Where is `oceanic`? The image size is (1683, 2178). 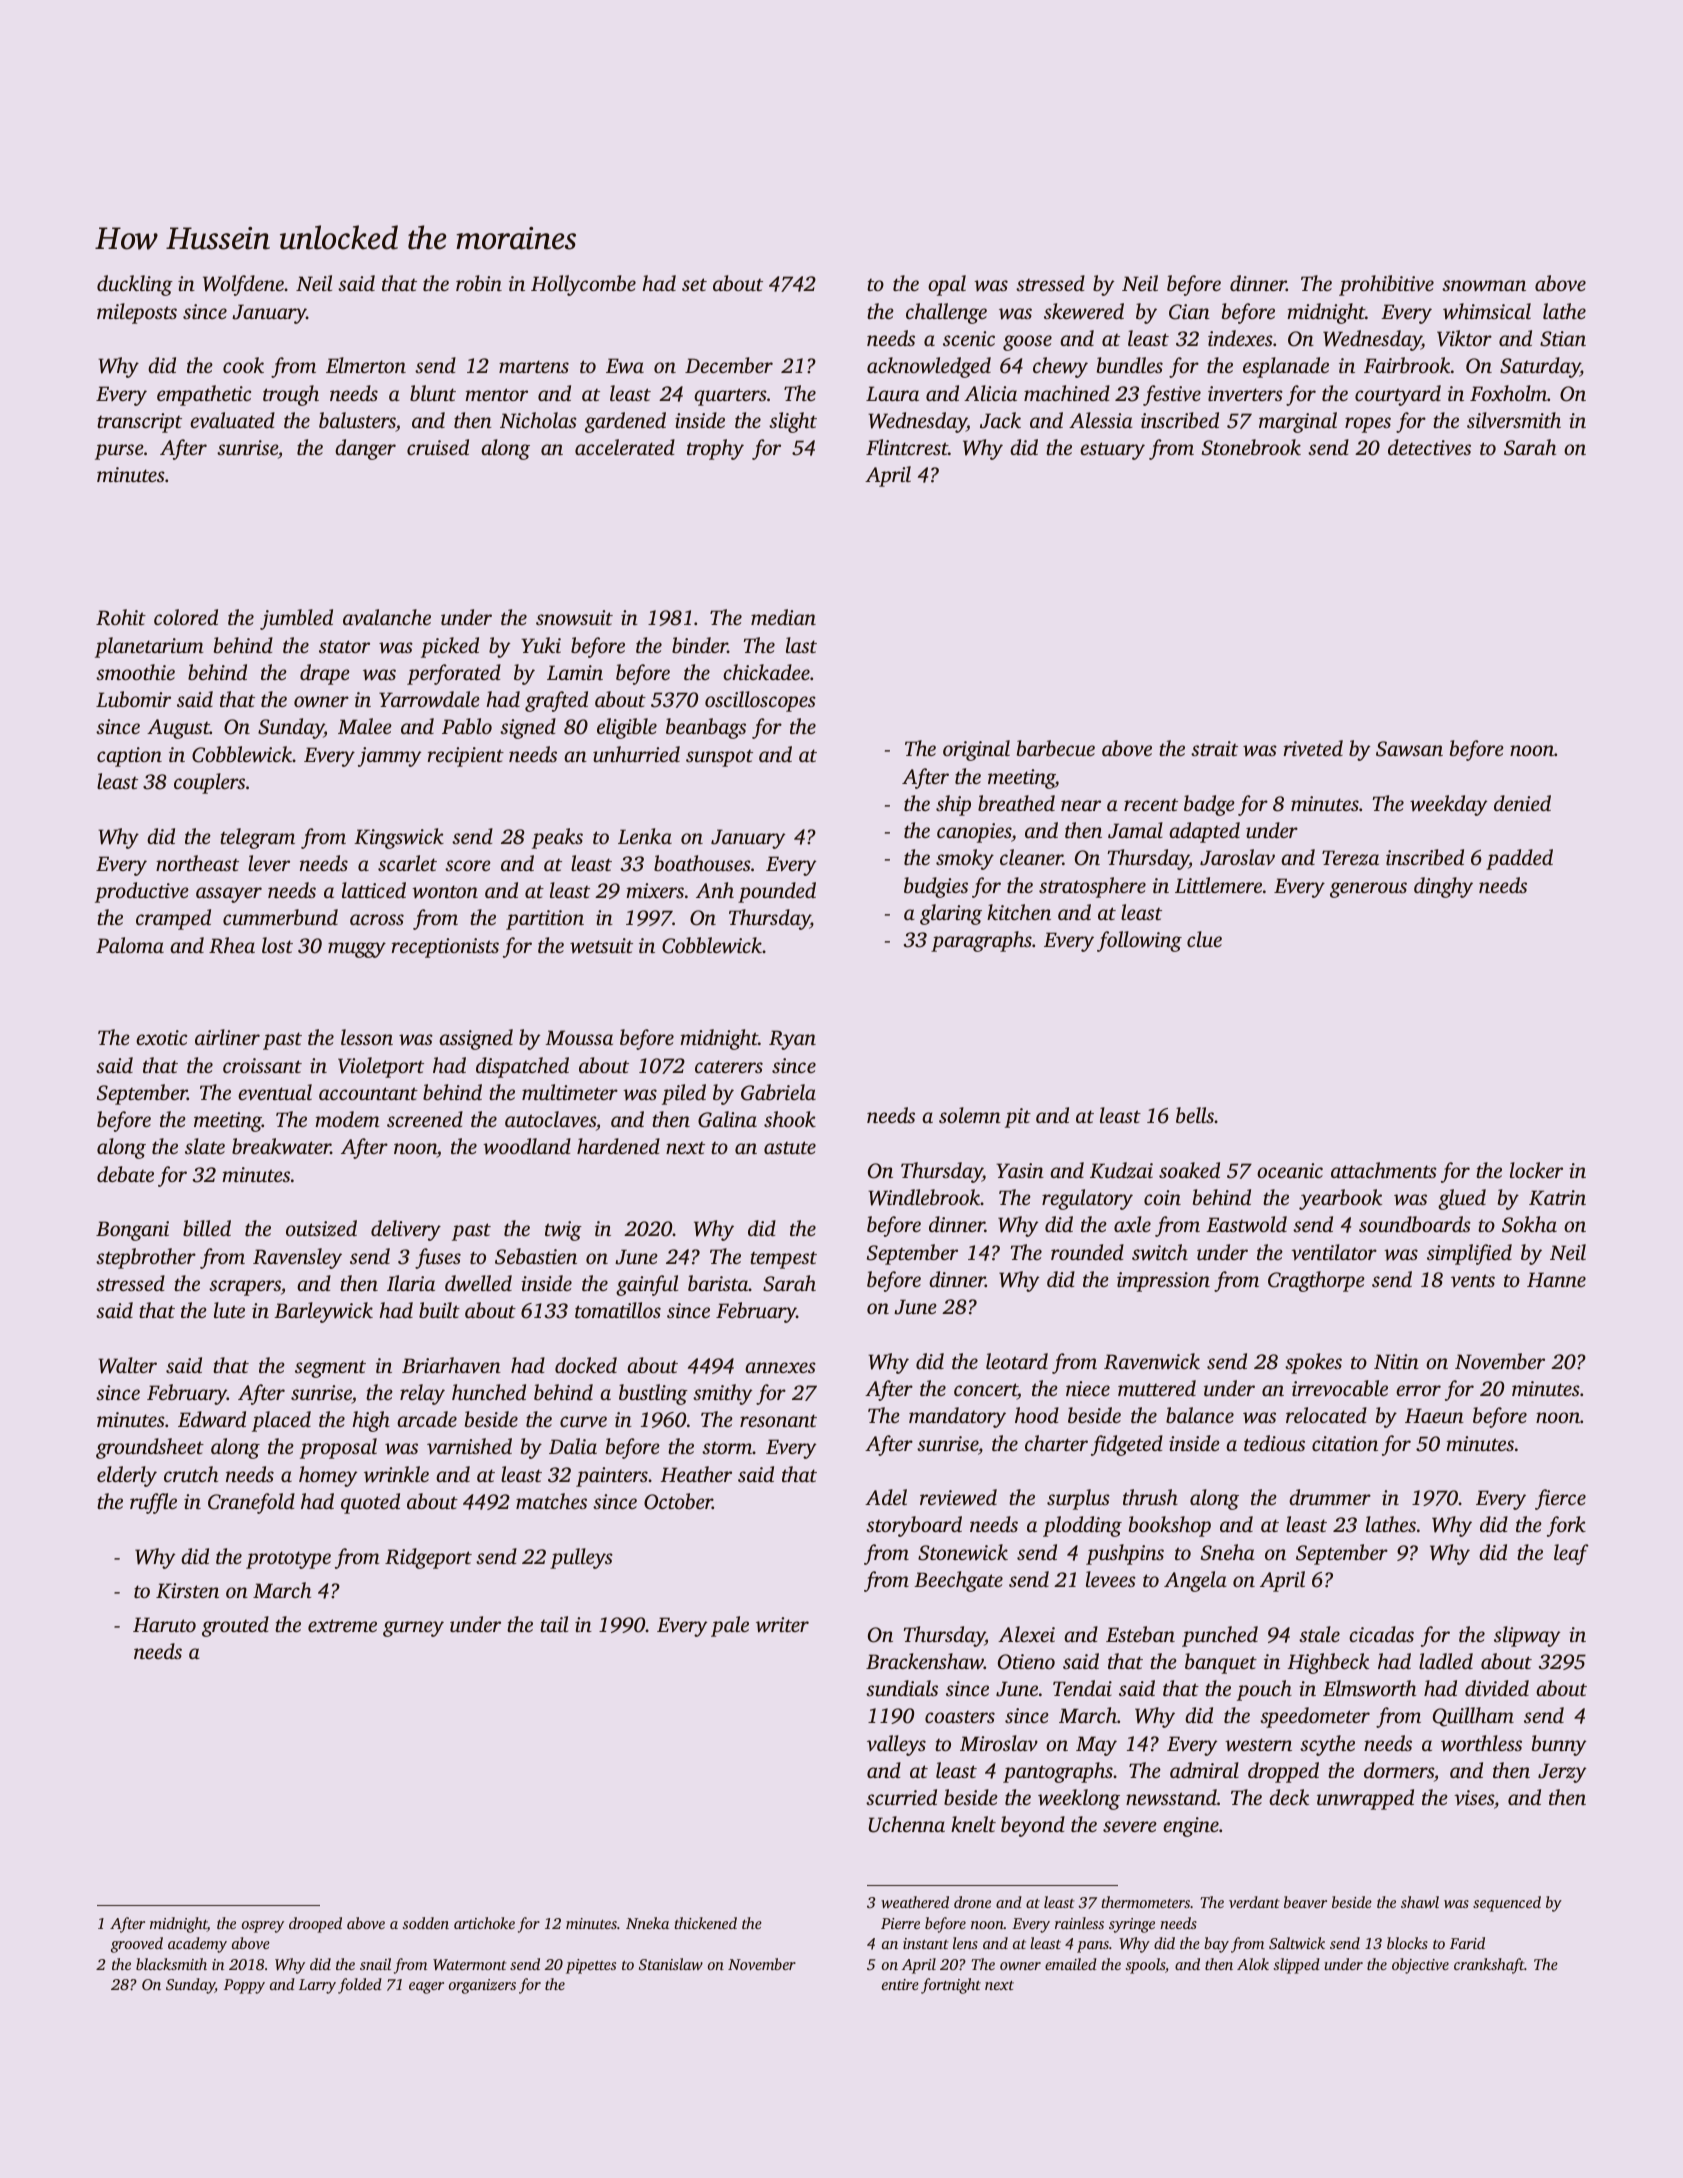
oceanic is located at coordinates (1290, 1170).
